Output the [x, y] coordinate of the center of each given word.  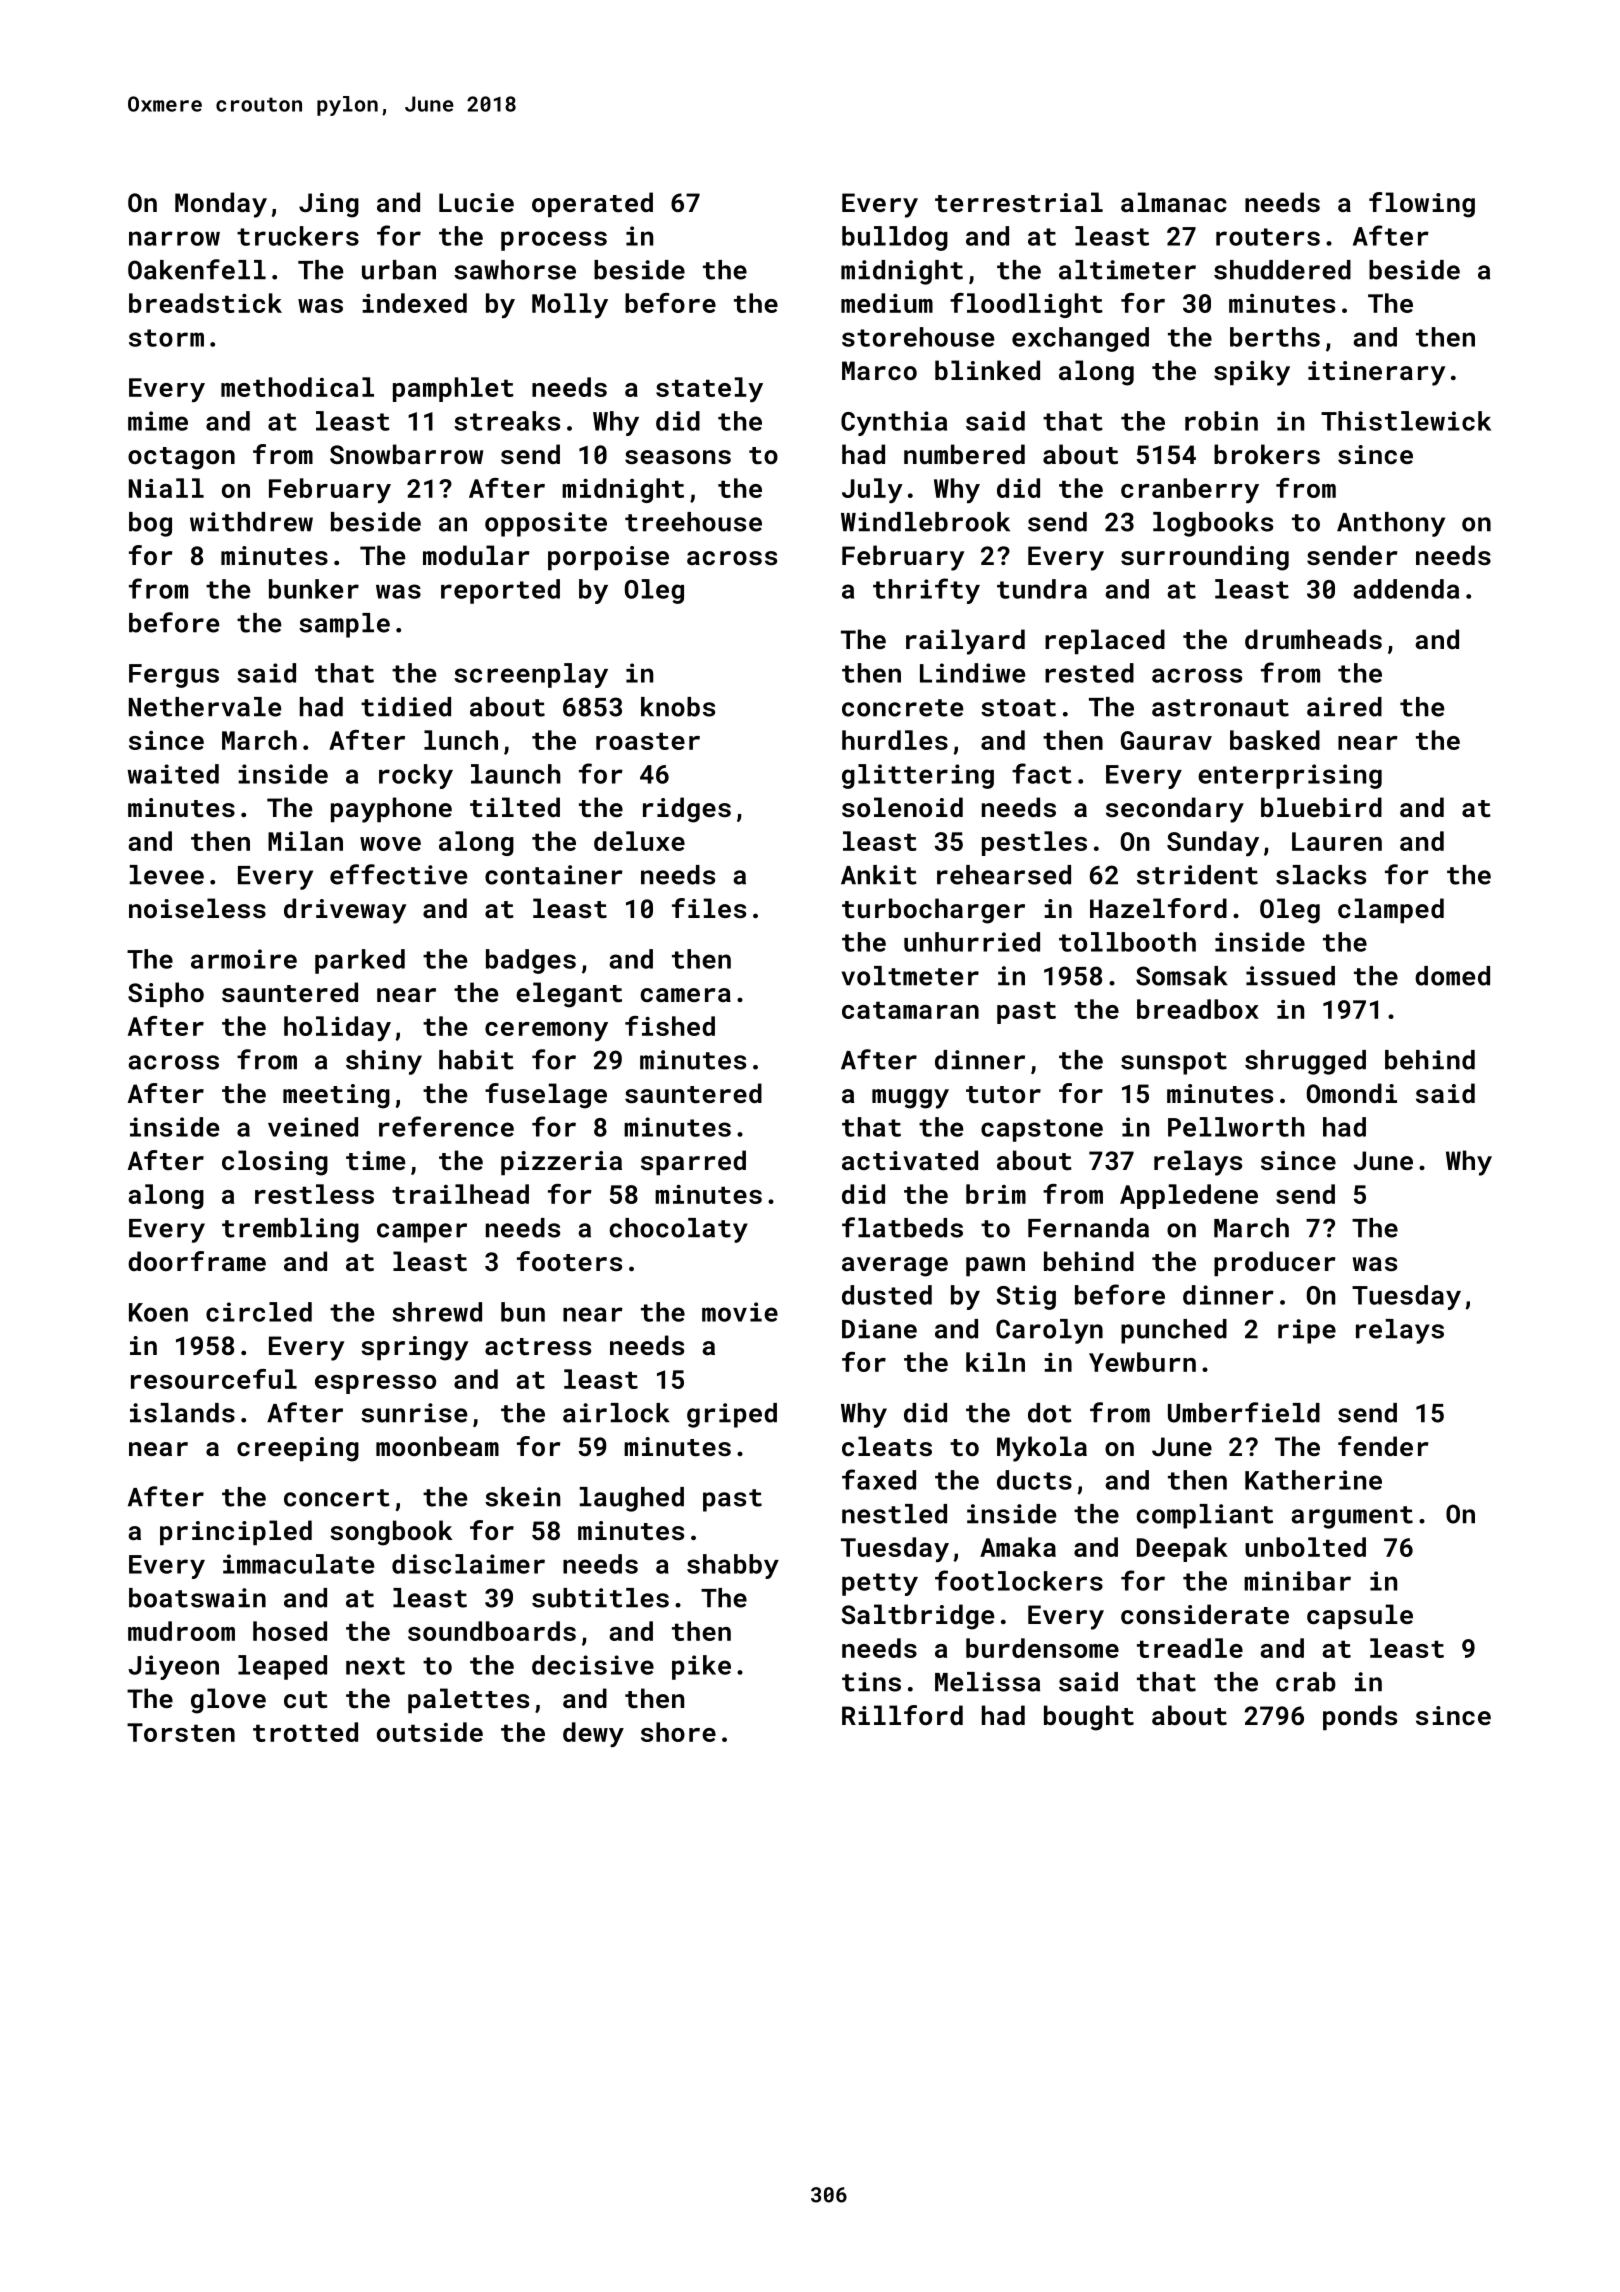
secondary [1175, 810]
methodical [297, 387]
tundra [1042, 589]
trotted [305, 1732]
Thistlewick [1406, 421]
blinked [987, 370]
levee [167, 875]
